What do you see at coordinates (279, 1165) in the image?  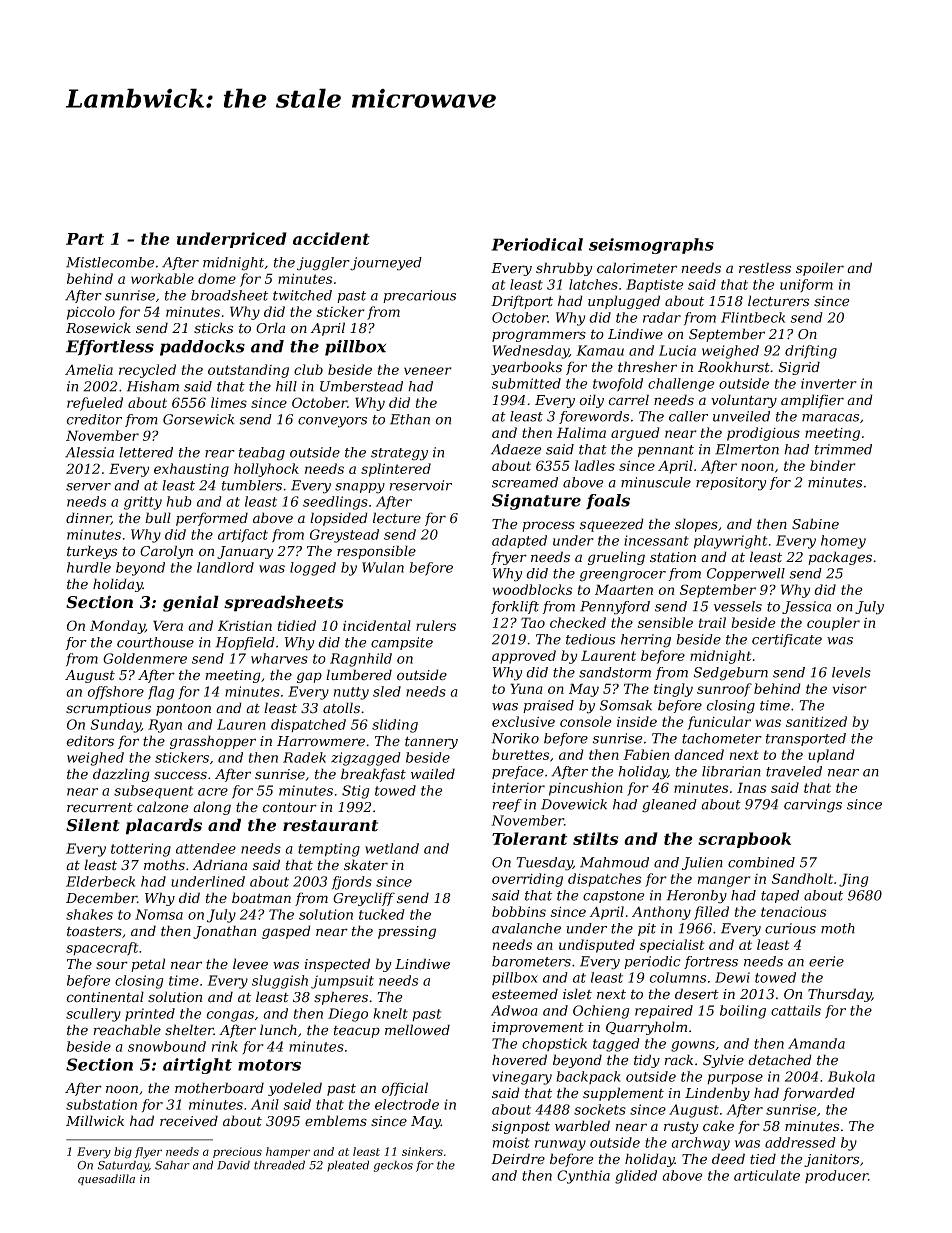 I see `threaded` at bounding box center [279, 1165].
